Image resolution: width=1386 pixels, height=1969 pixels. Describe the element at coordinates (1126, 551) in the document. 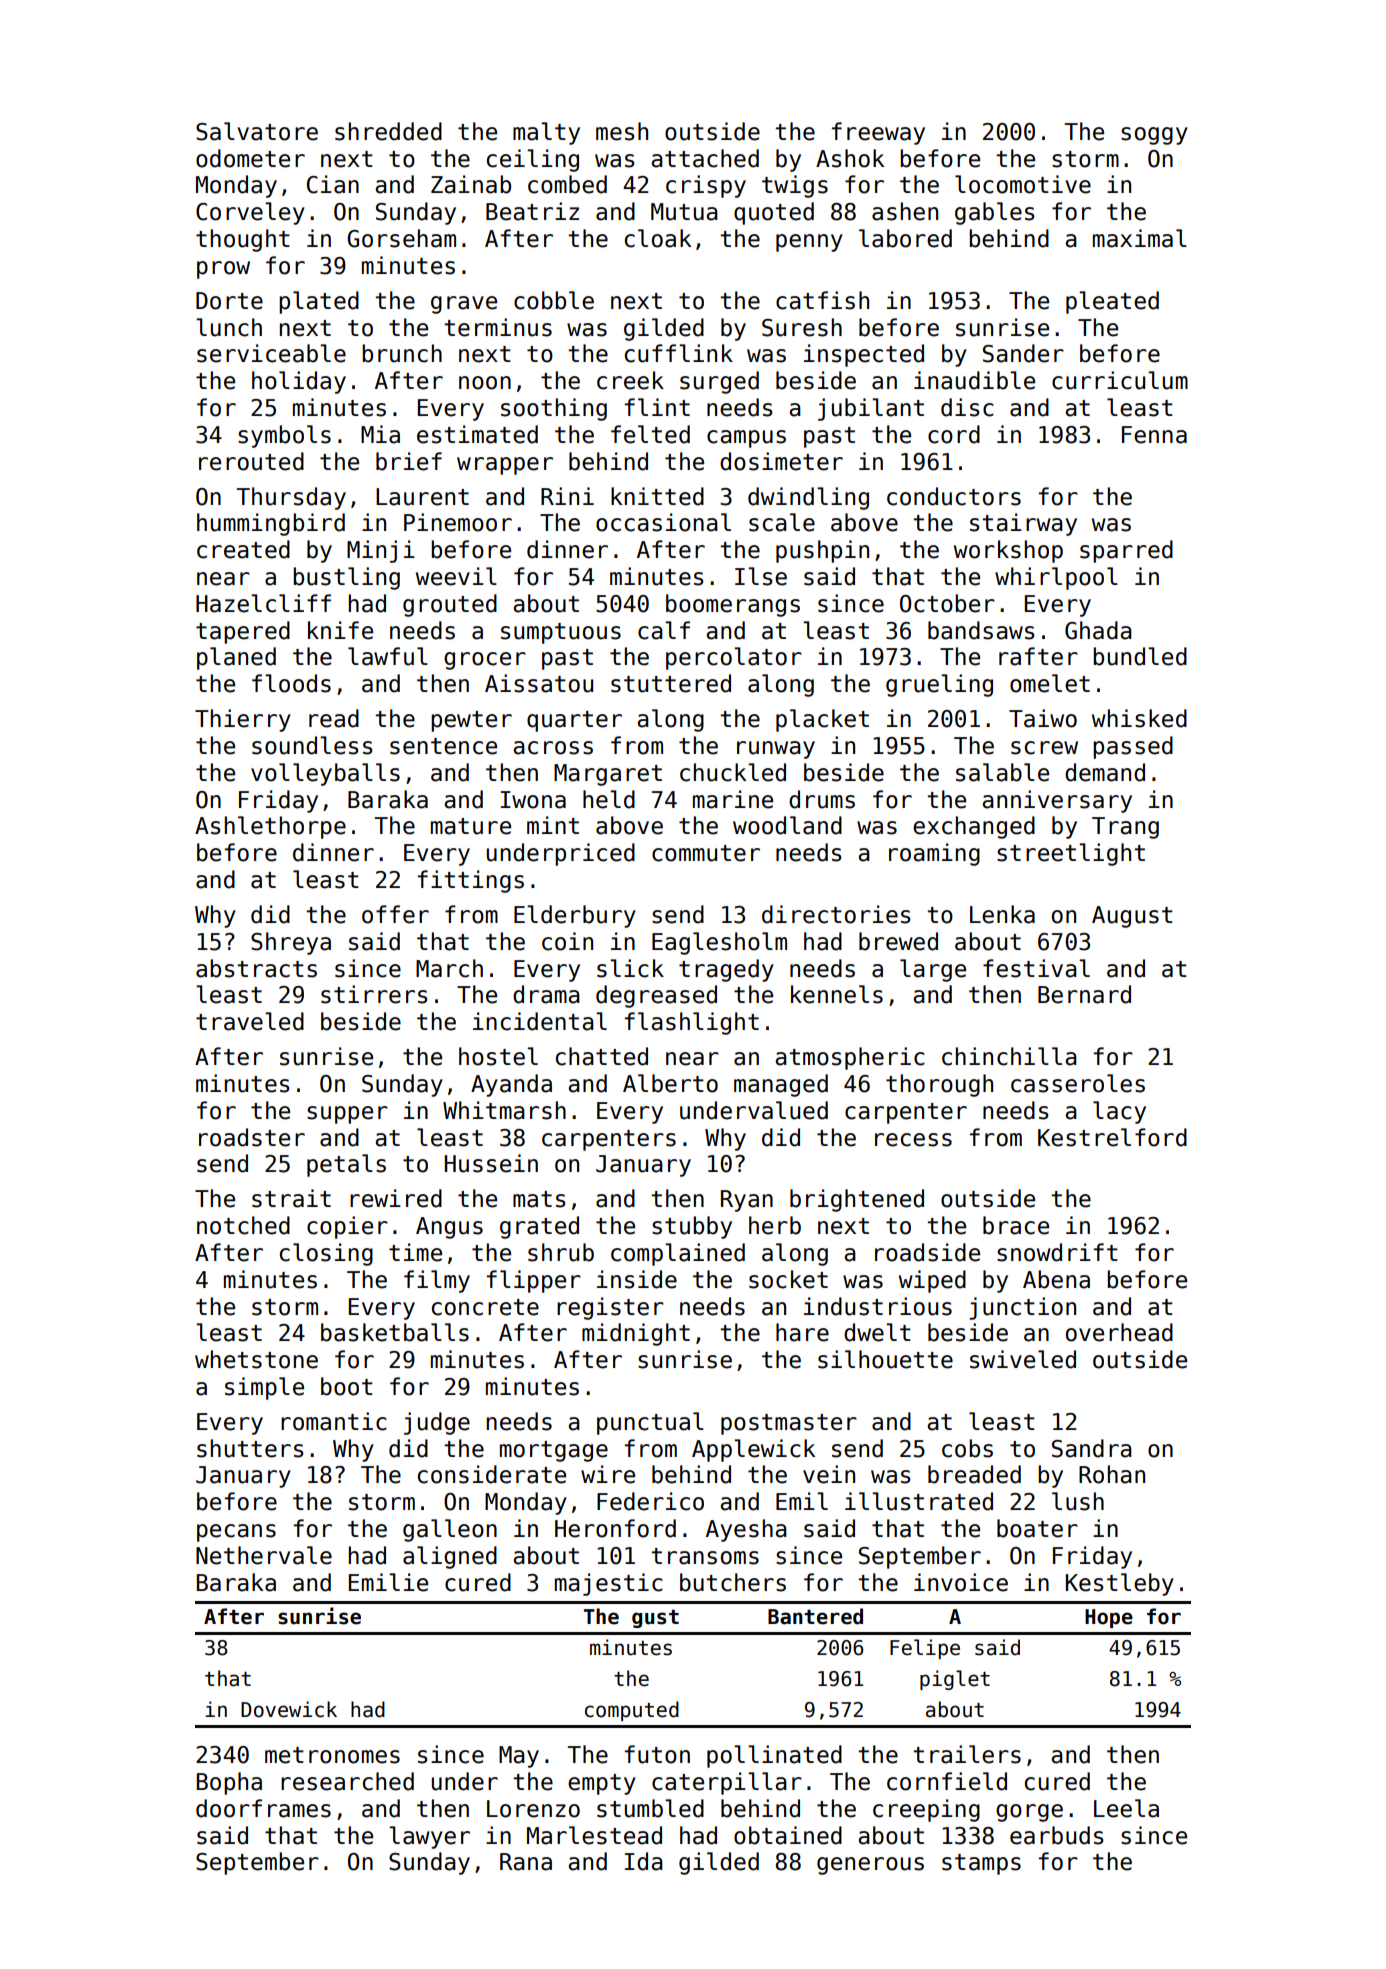

I see `sparred` at that location.
